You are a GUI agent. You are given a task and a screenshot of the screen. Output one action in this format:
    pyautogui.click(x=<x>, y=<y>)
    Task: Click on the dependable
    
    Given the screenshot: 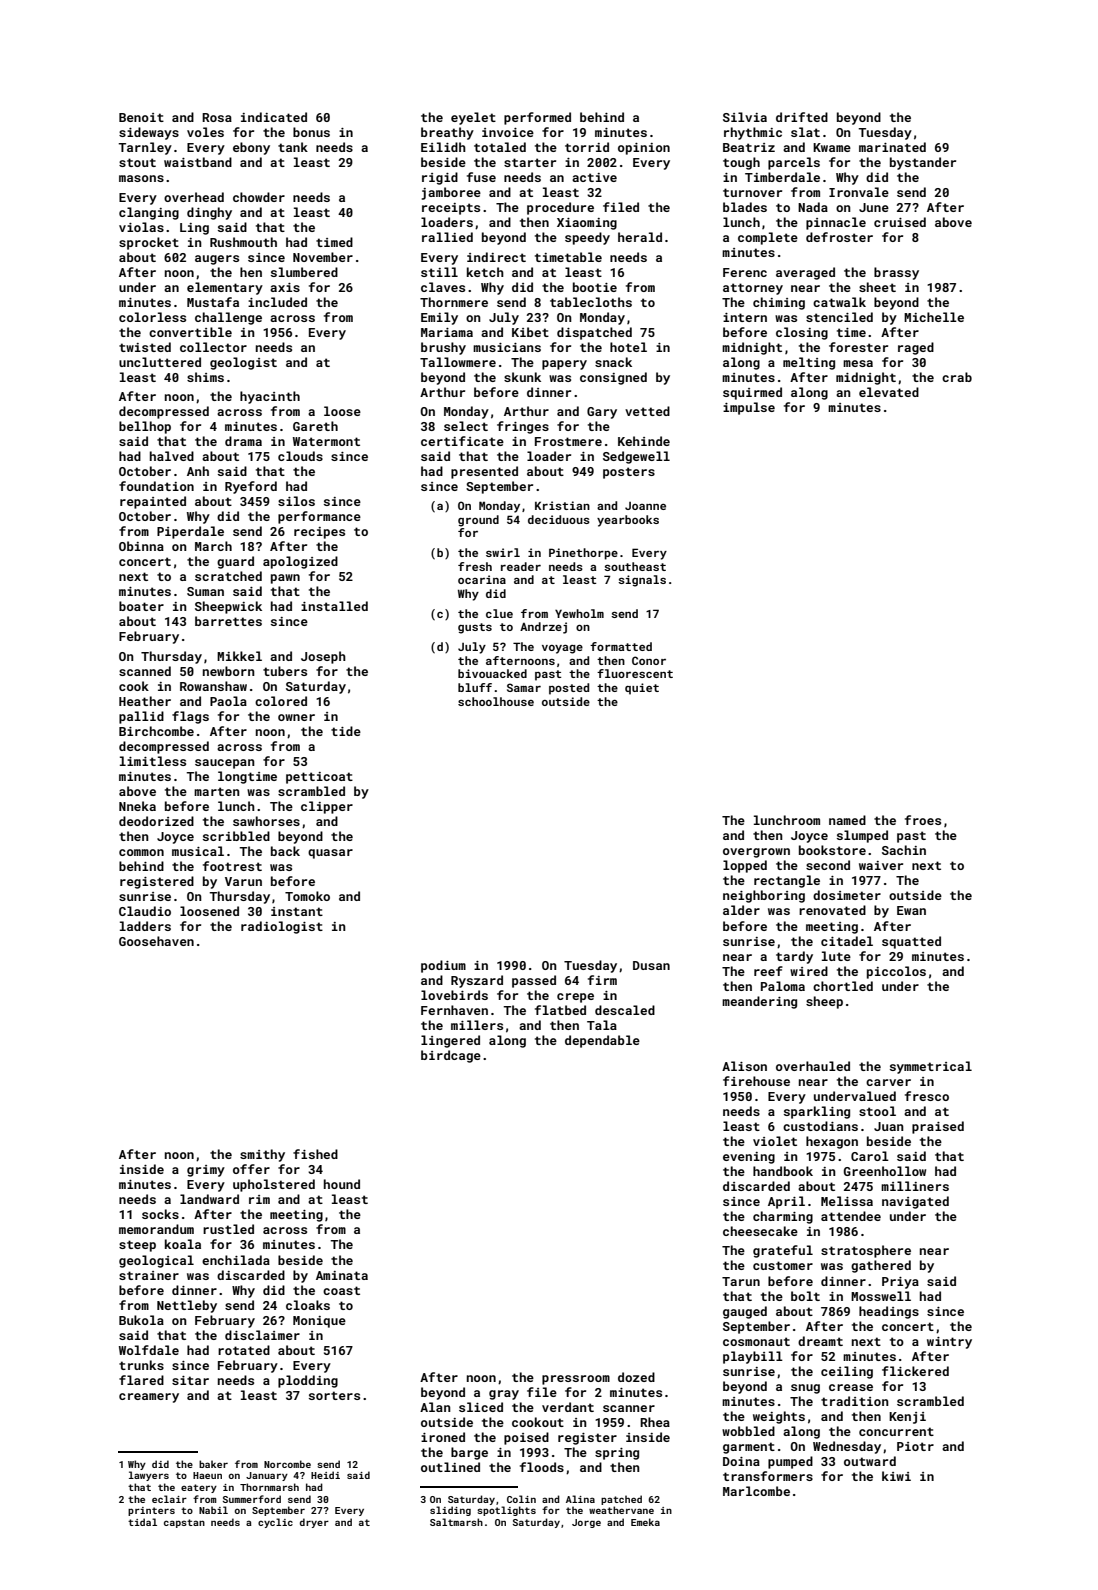 What is the action you would take?
    pyautogui.click(x=602, y=1041)
